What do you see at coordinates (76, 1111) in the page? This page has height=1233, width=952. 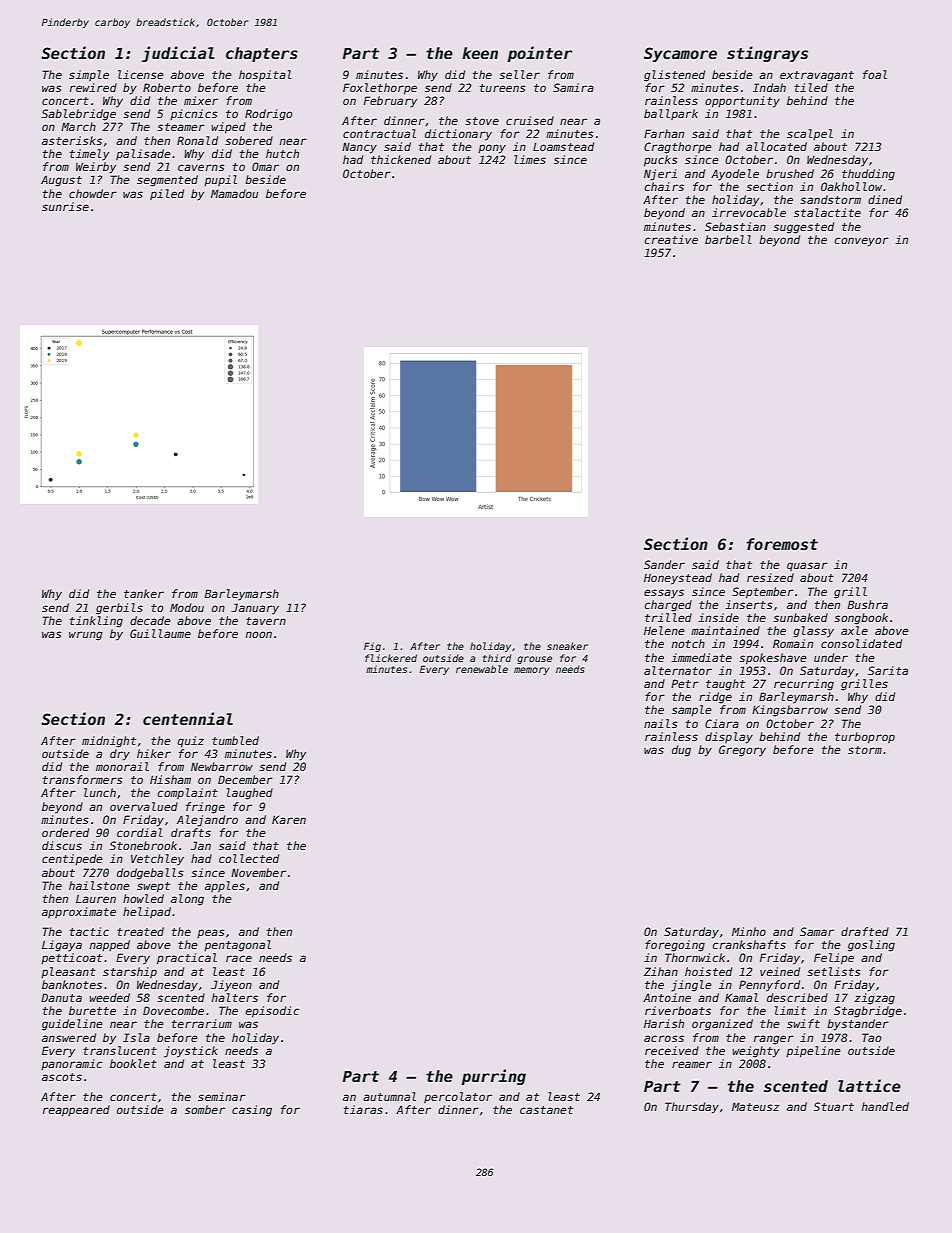 I see `reappeared` at bounding box center [76, 1111].
